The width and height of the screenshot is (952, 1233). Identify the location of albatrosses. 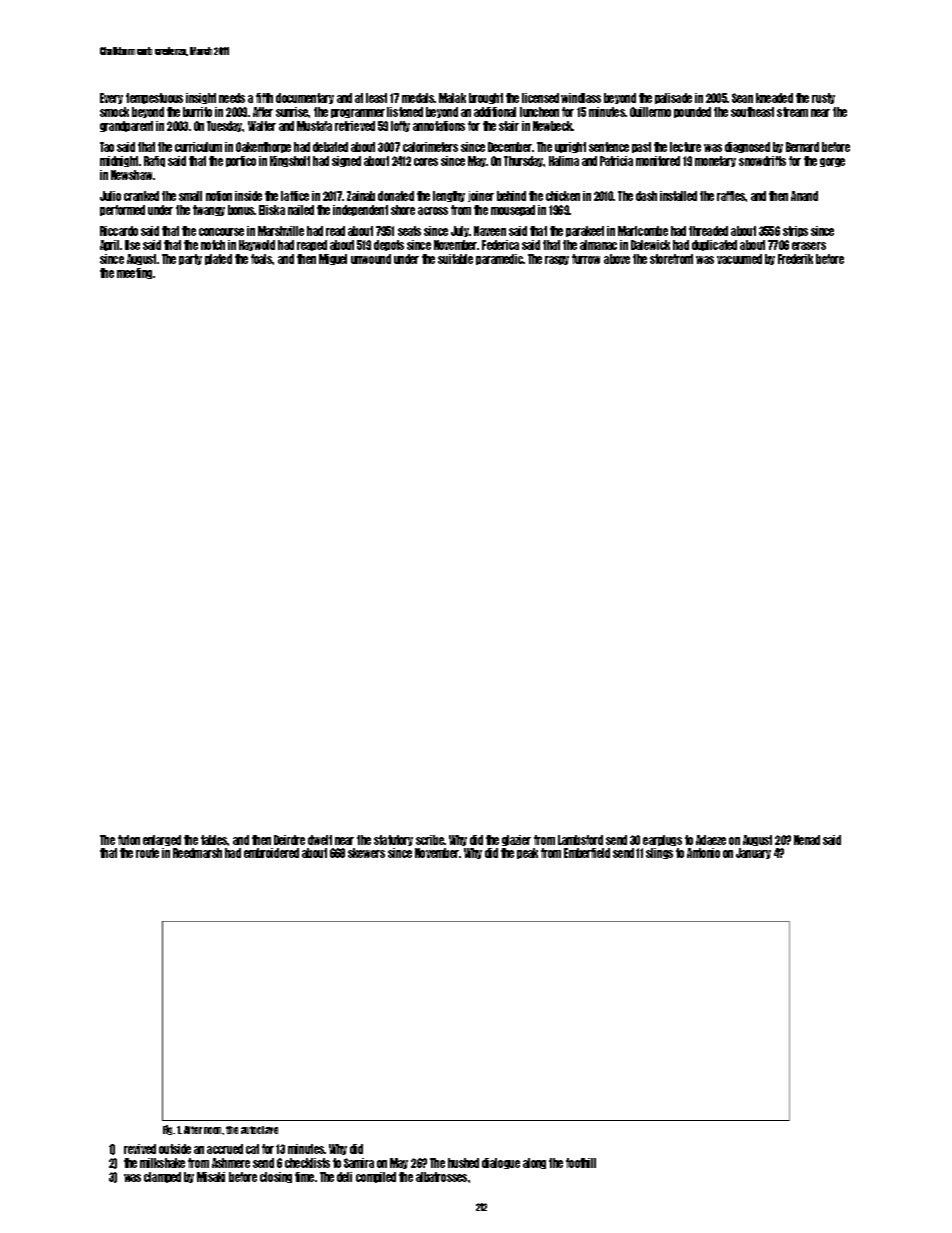
(441, 1177).
